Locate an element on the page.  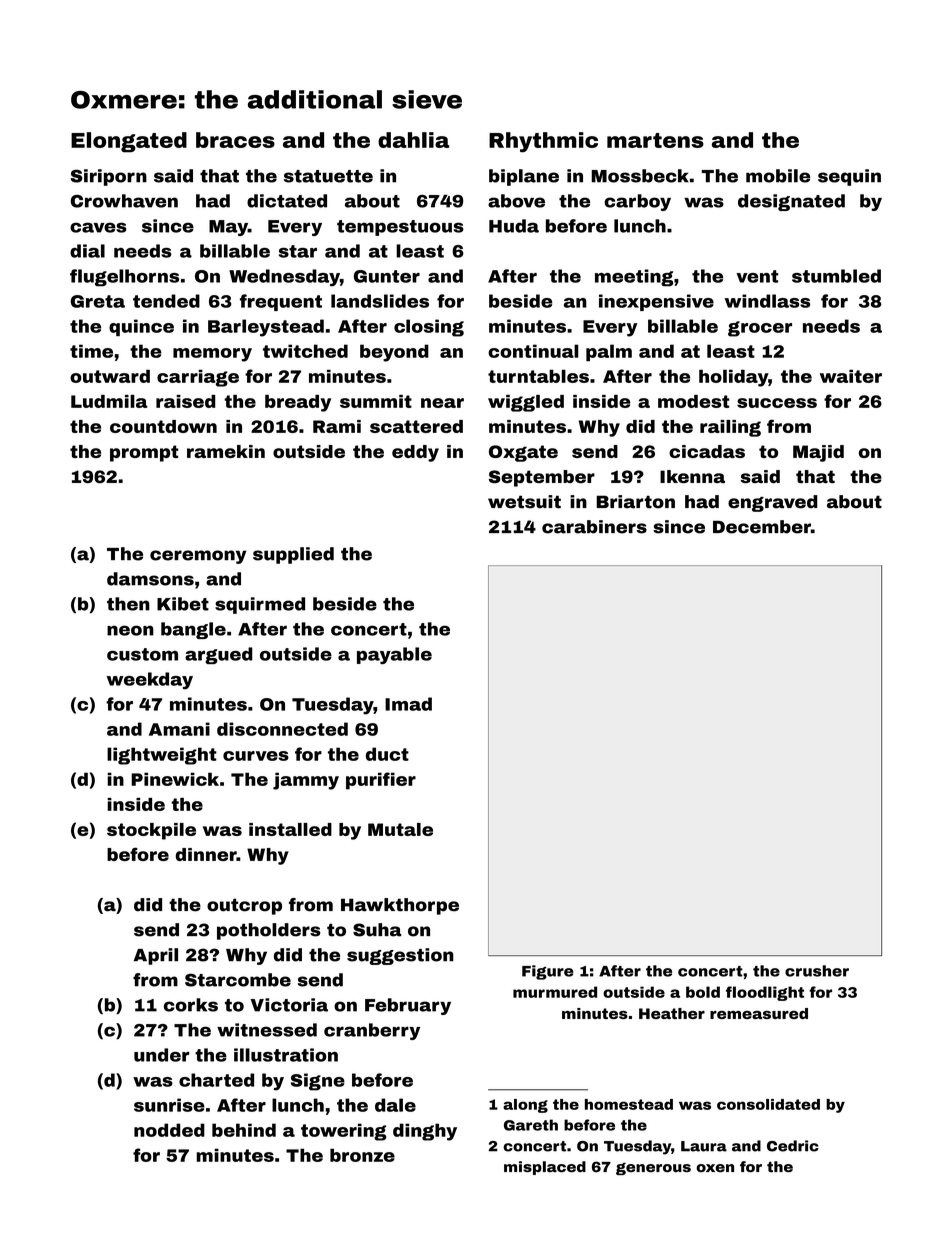
vent is located at coordinates (757, 276).
